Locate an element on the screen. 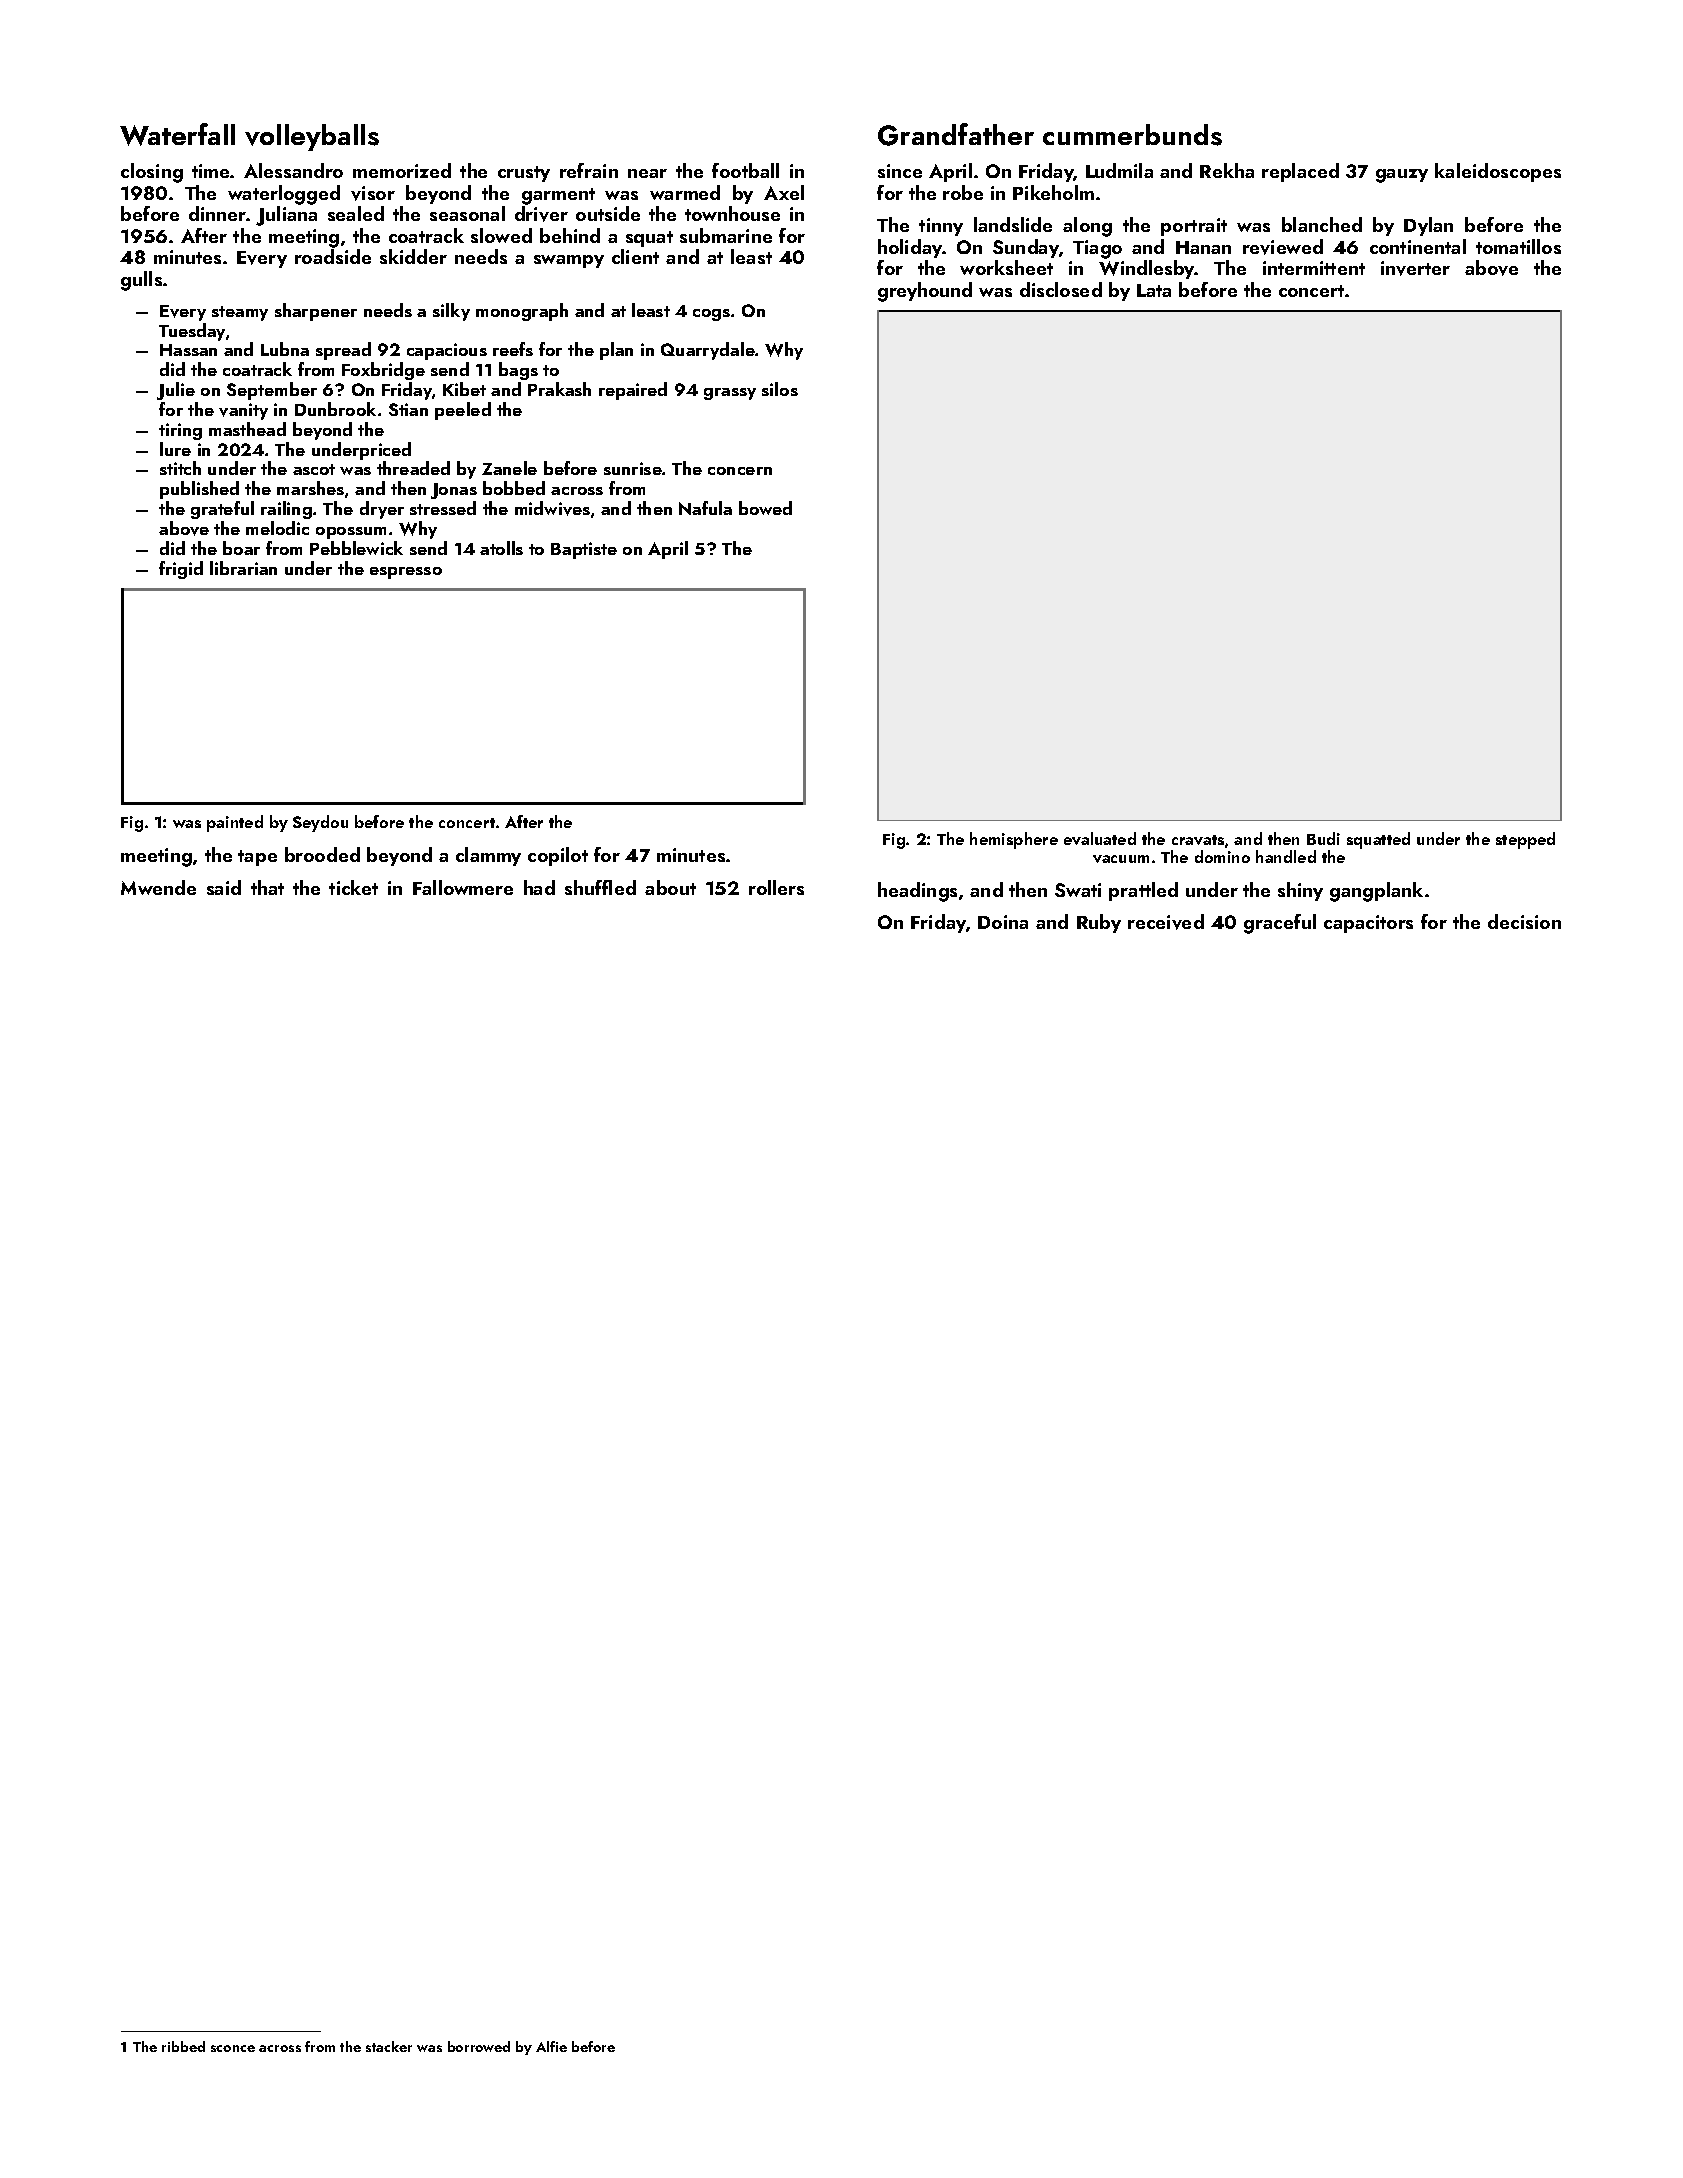 Image resolution: width=1683 pixels, height=2178 pixels. tomatillos is located at coordinates (1518, 246).
